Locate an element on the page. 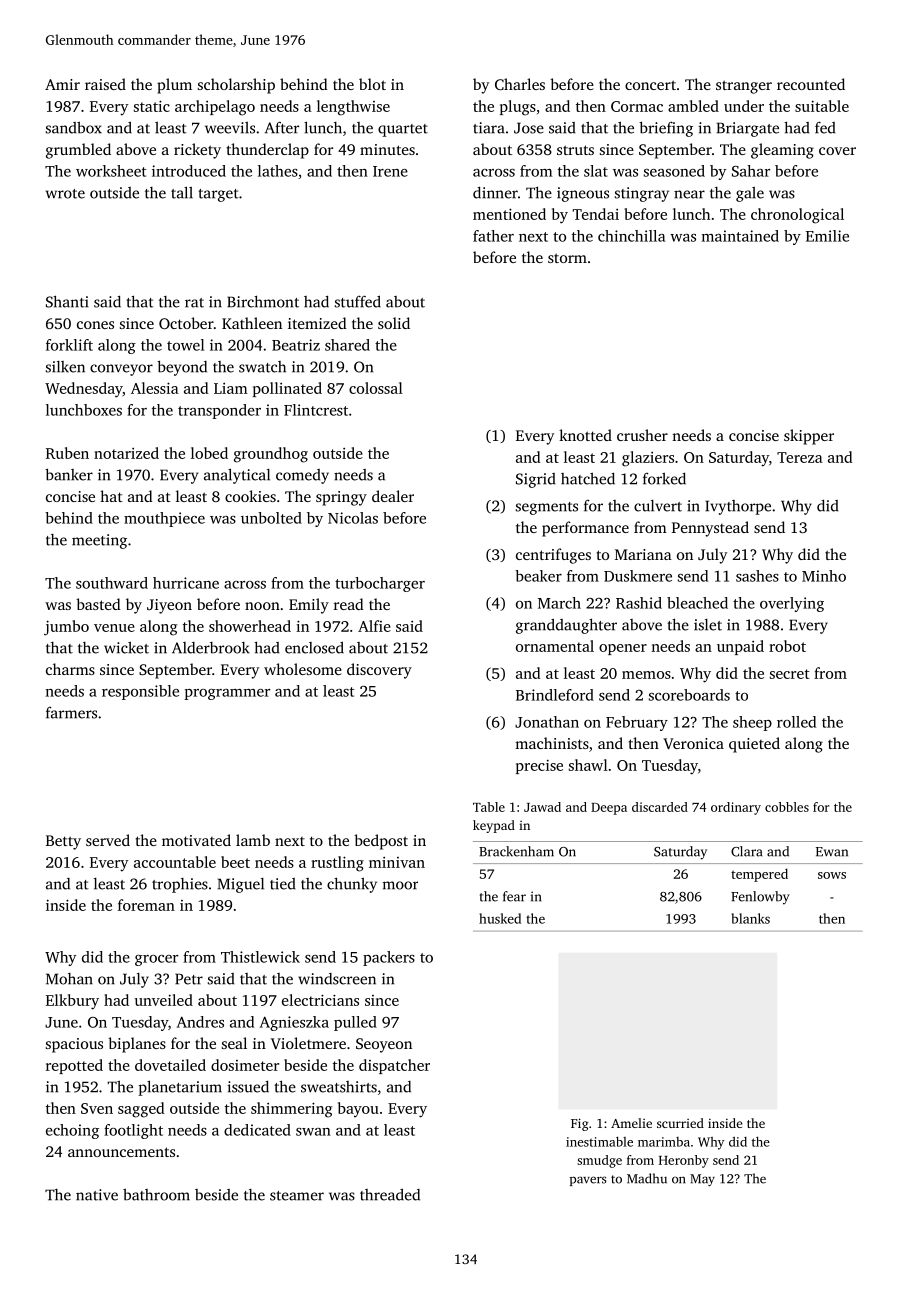 This page has height=1316, width=908. bathroom is located at coordinates (156, 1195).
